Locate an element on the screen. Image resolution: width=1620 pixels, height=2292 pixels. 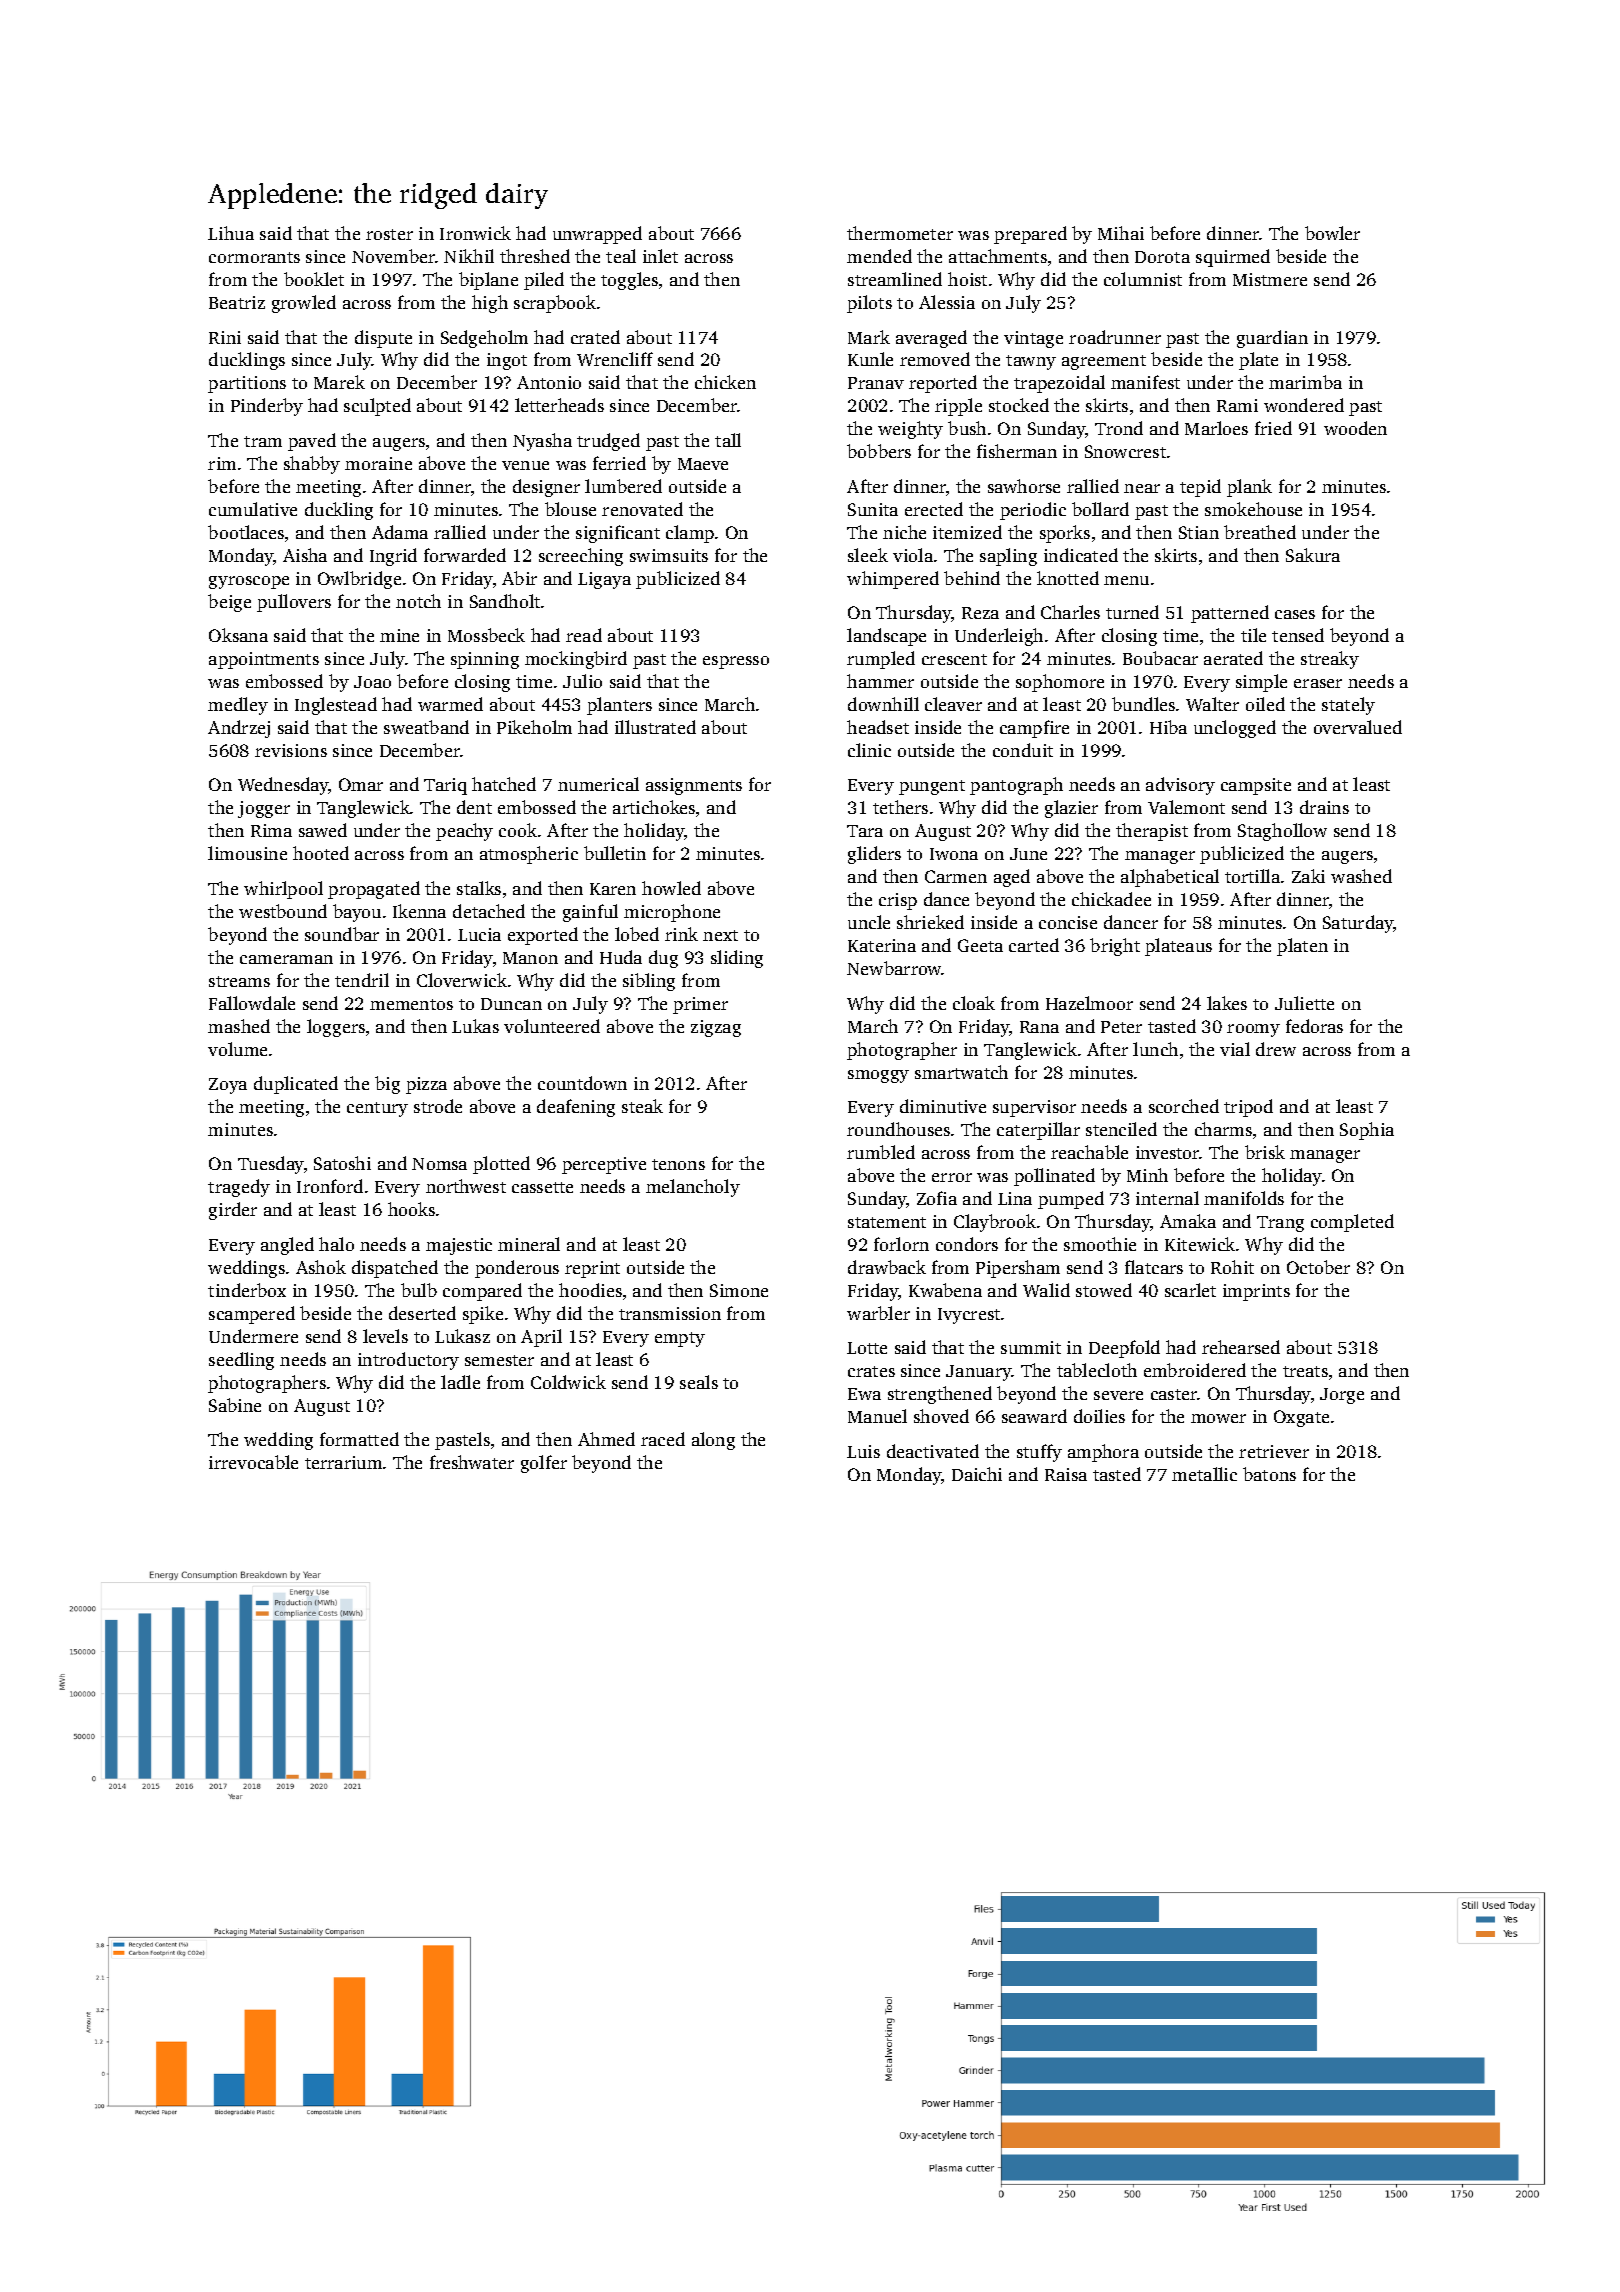
ladle is located at coordinates (460, 1382).
